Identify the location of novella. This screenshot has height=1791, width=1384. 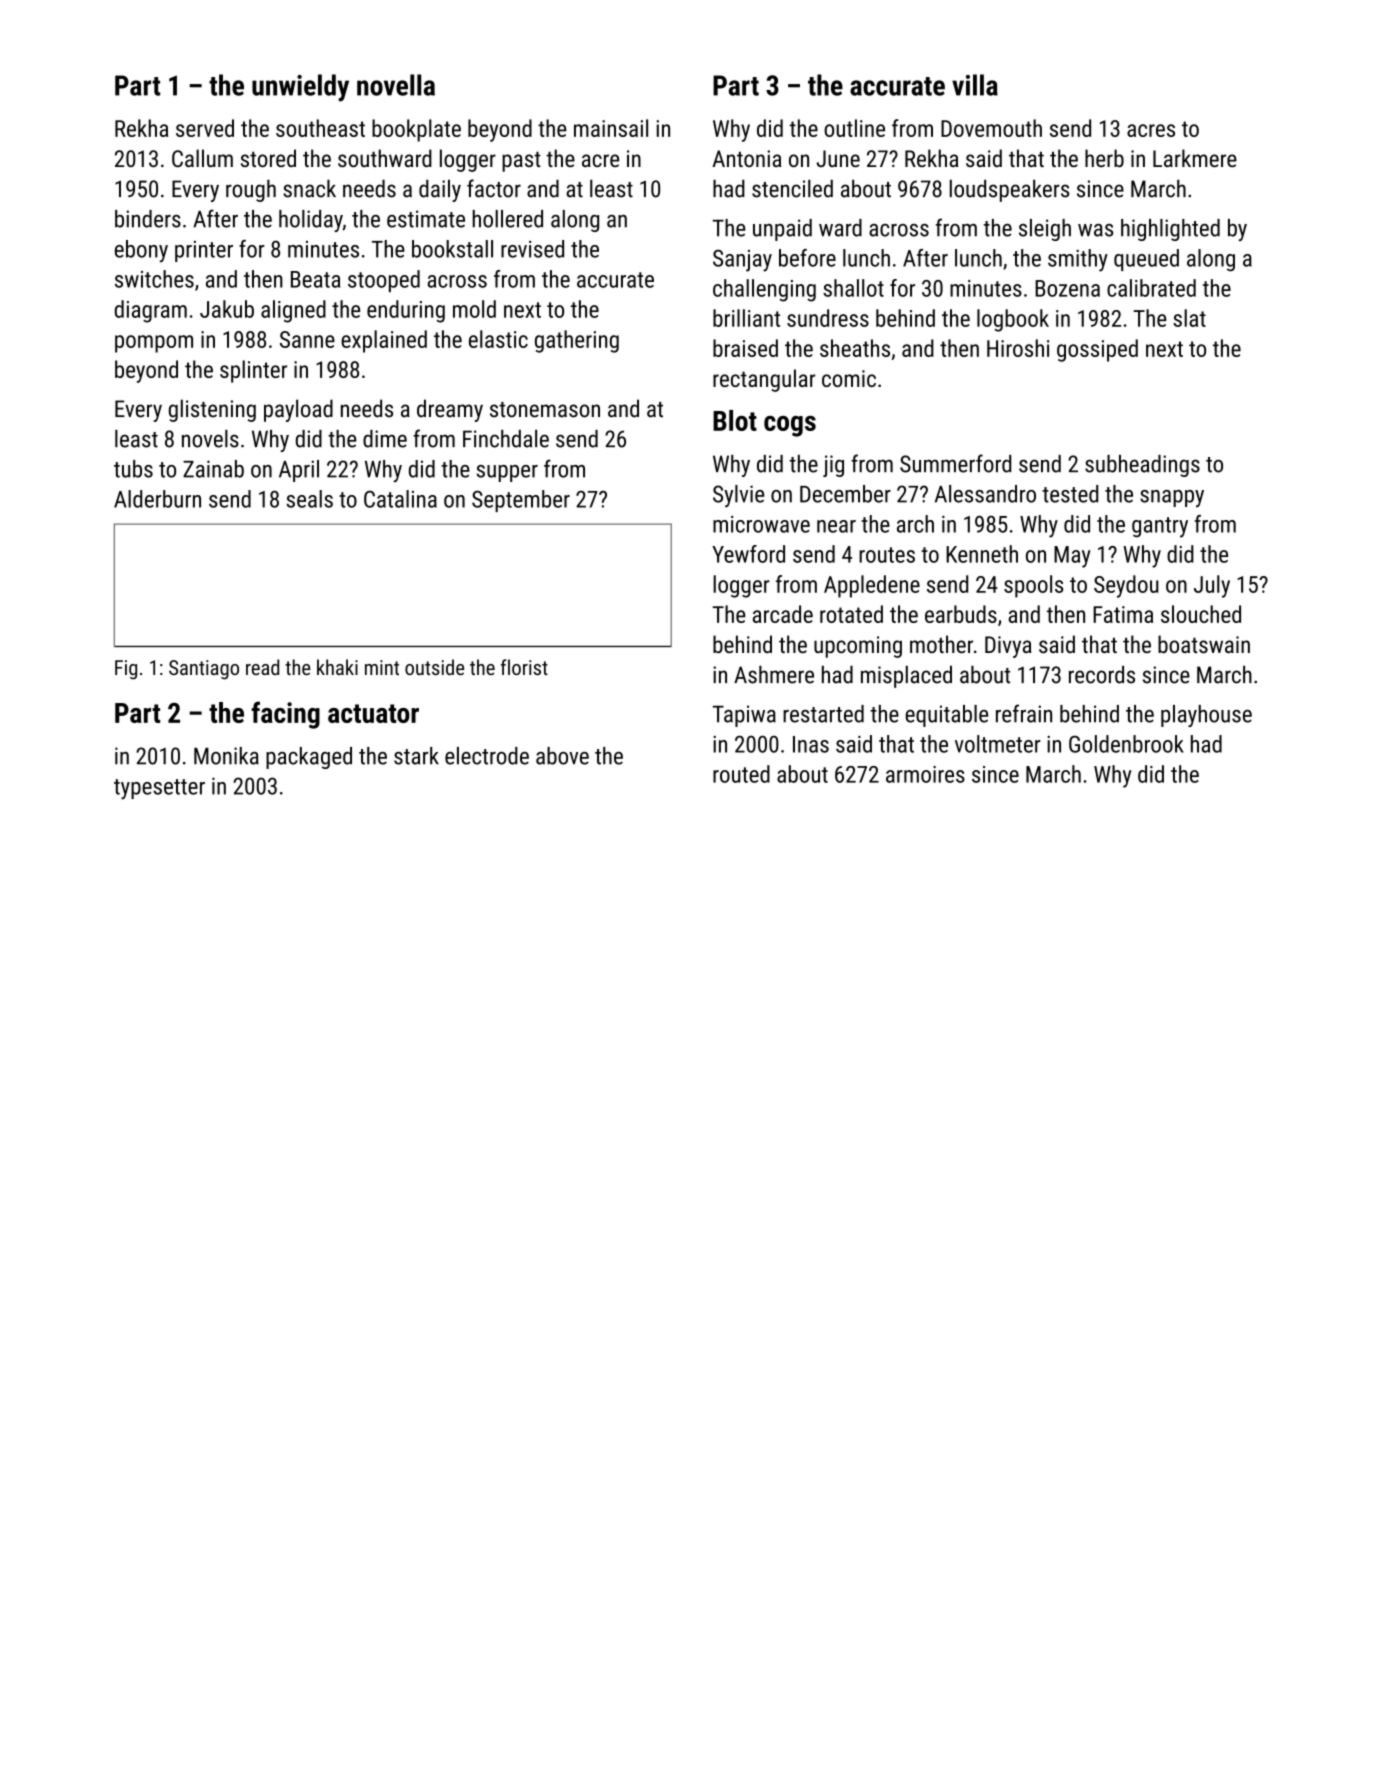
(396, 85).
